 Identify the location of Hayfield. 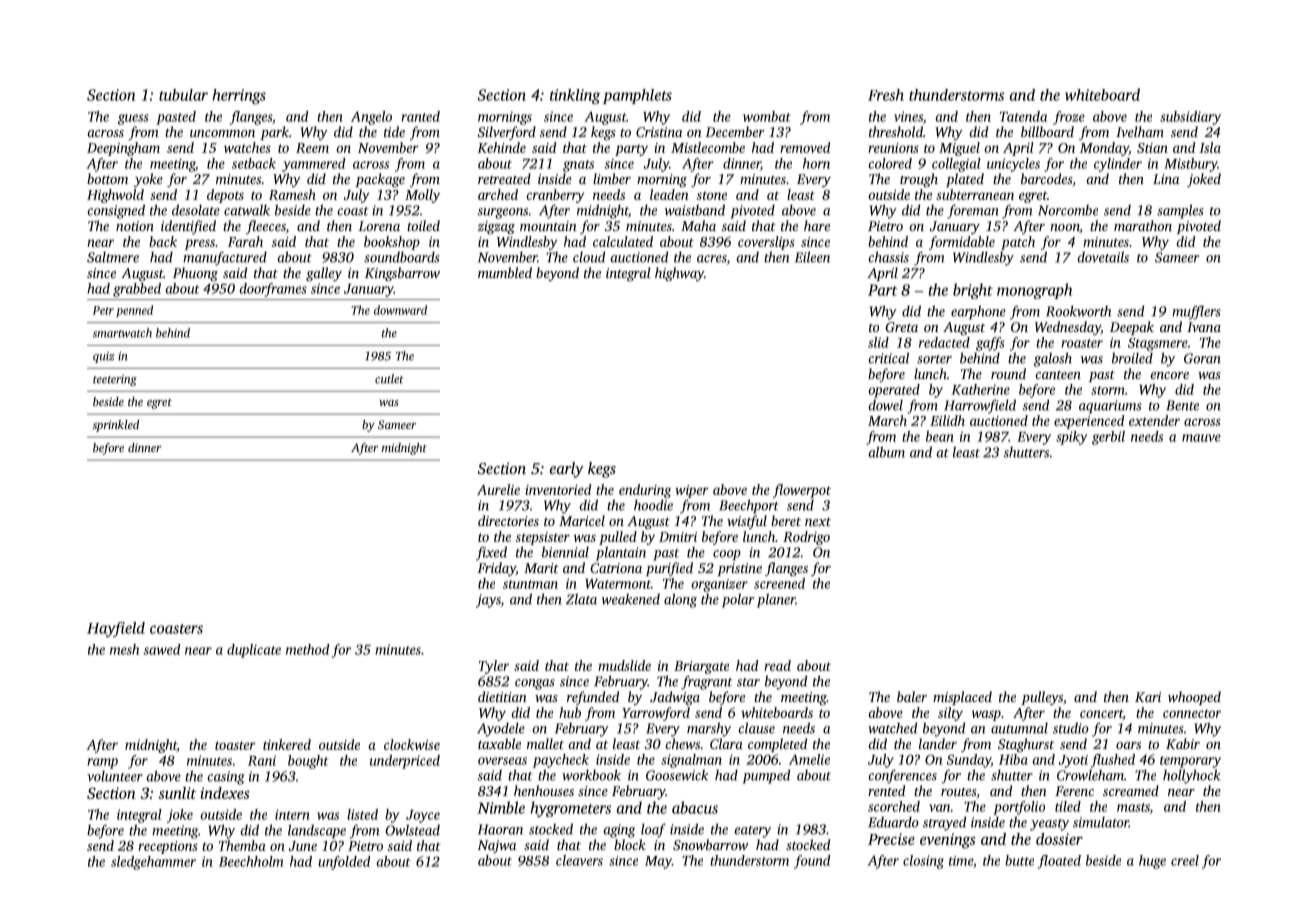
(116, 629).
